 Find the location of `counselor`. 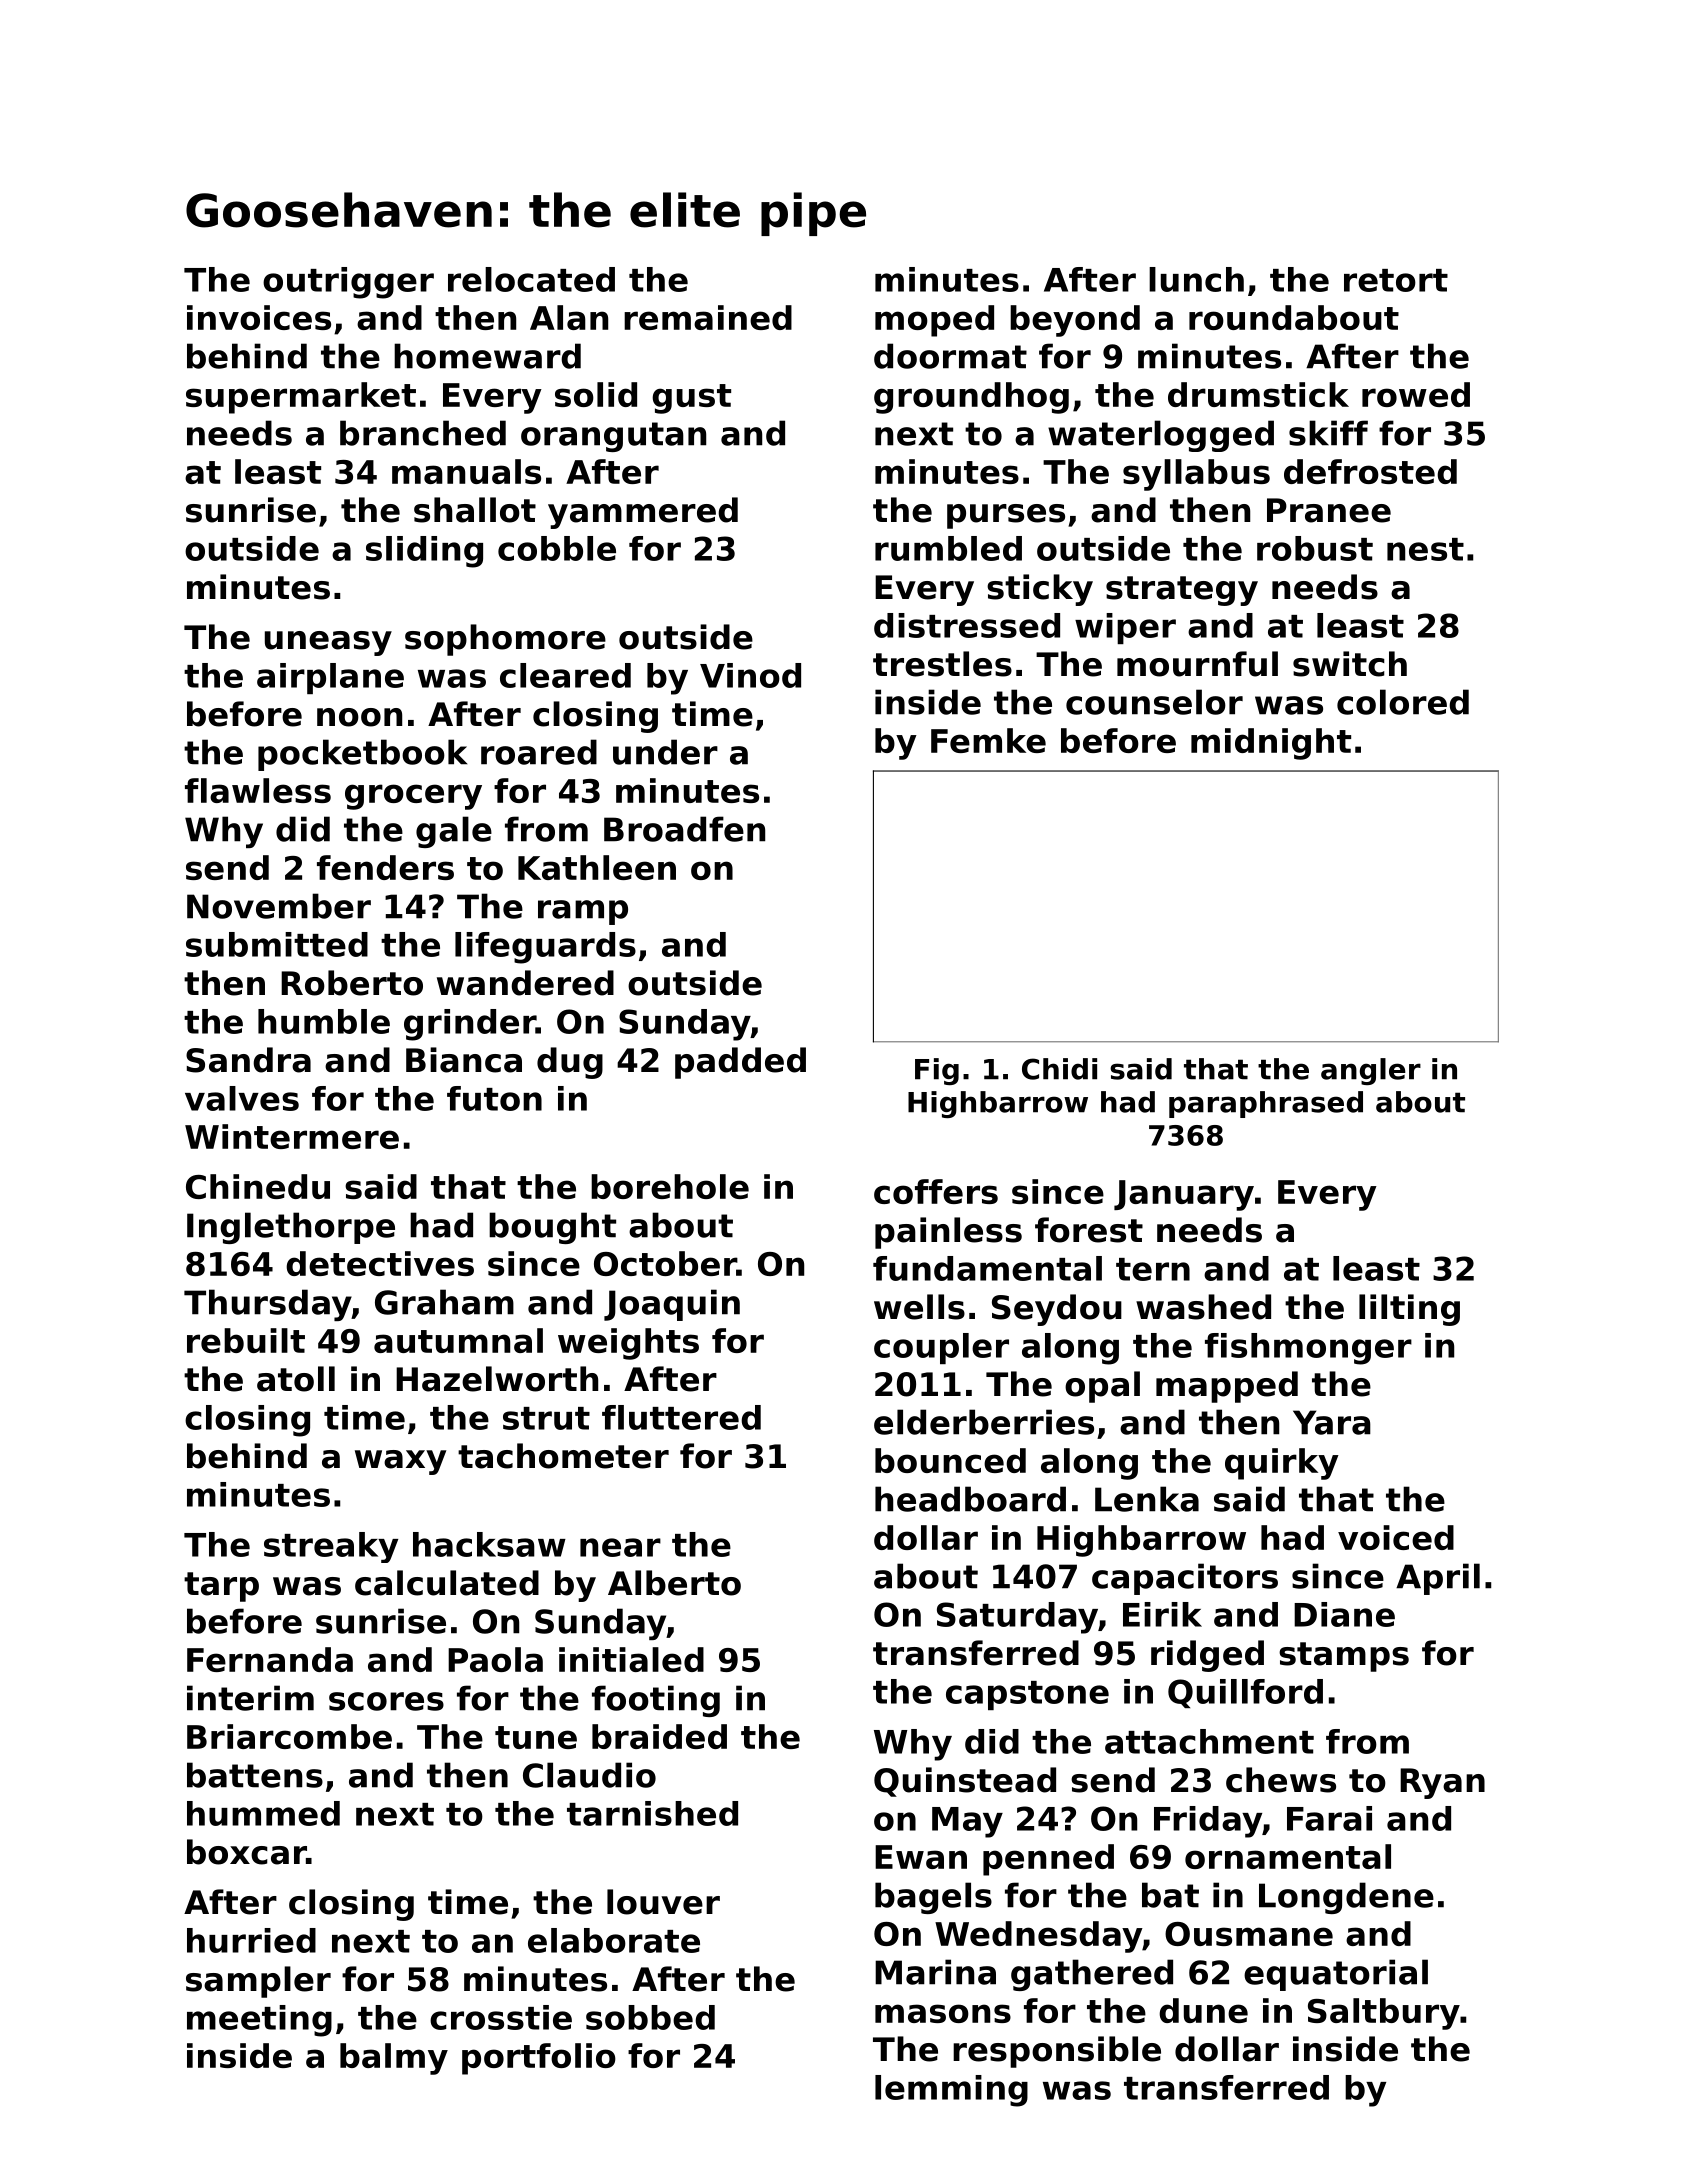

counselor is located at coordinates (1154, 702).
